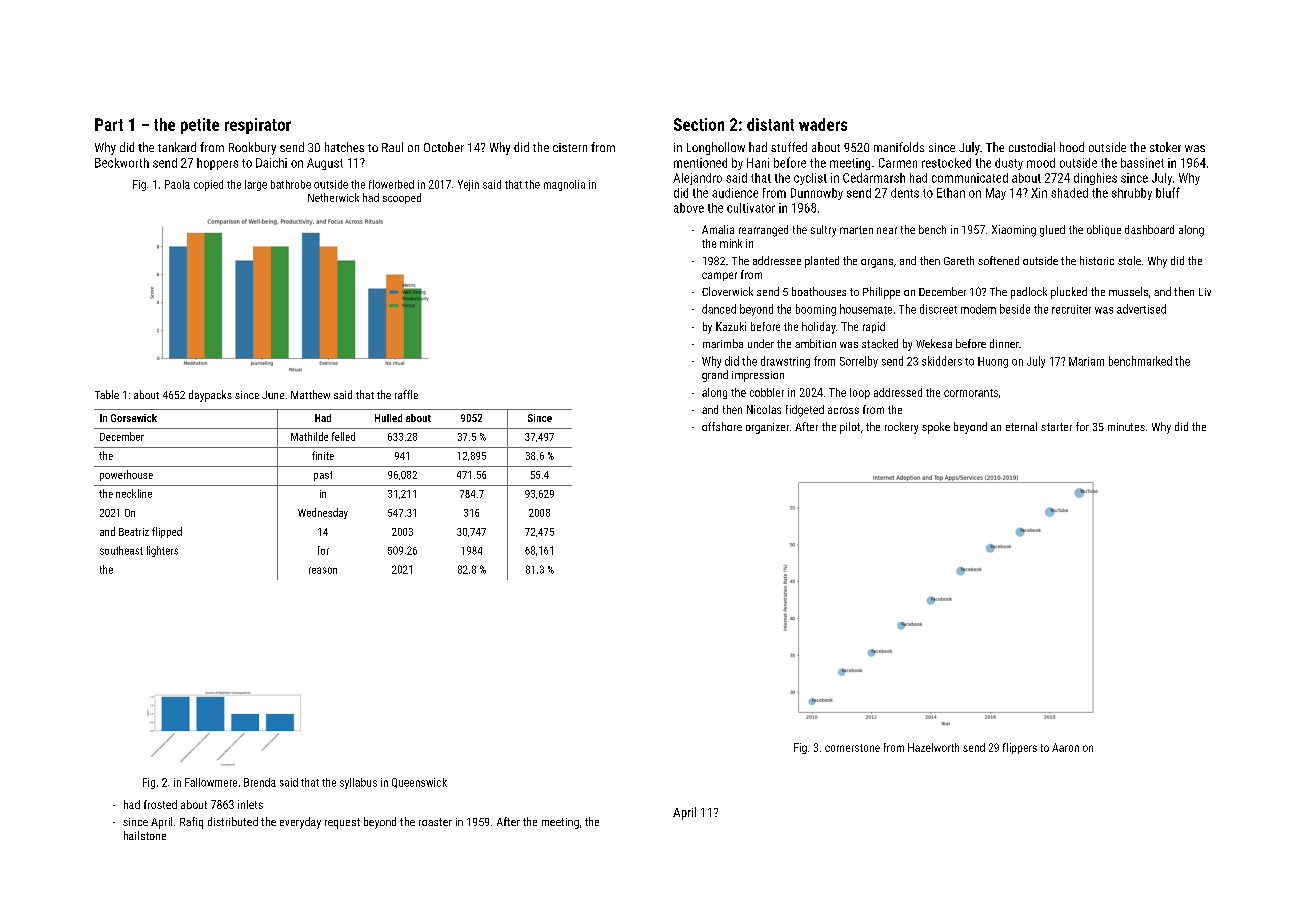  Describe the element at coordinates (852, 748) in the page. I see `cornerstone` at that location.
